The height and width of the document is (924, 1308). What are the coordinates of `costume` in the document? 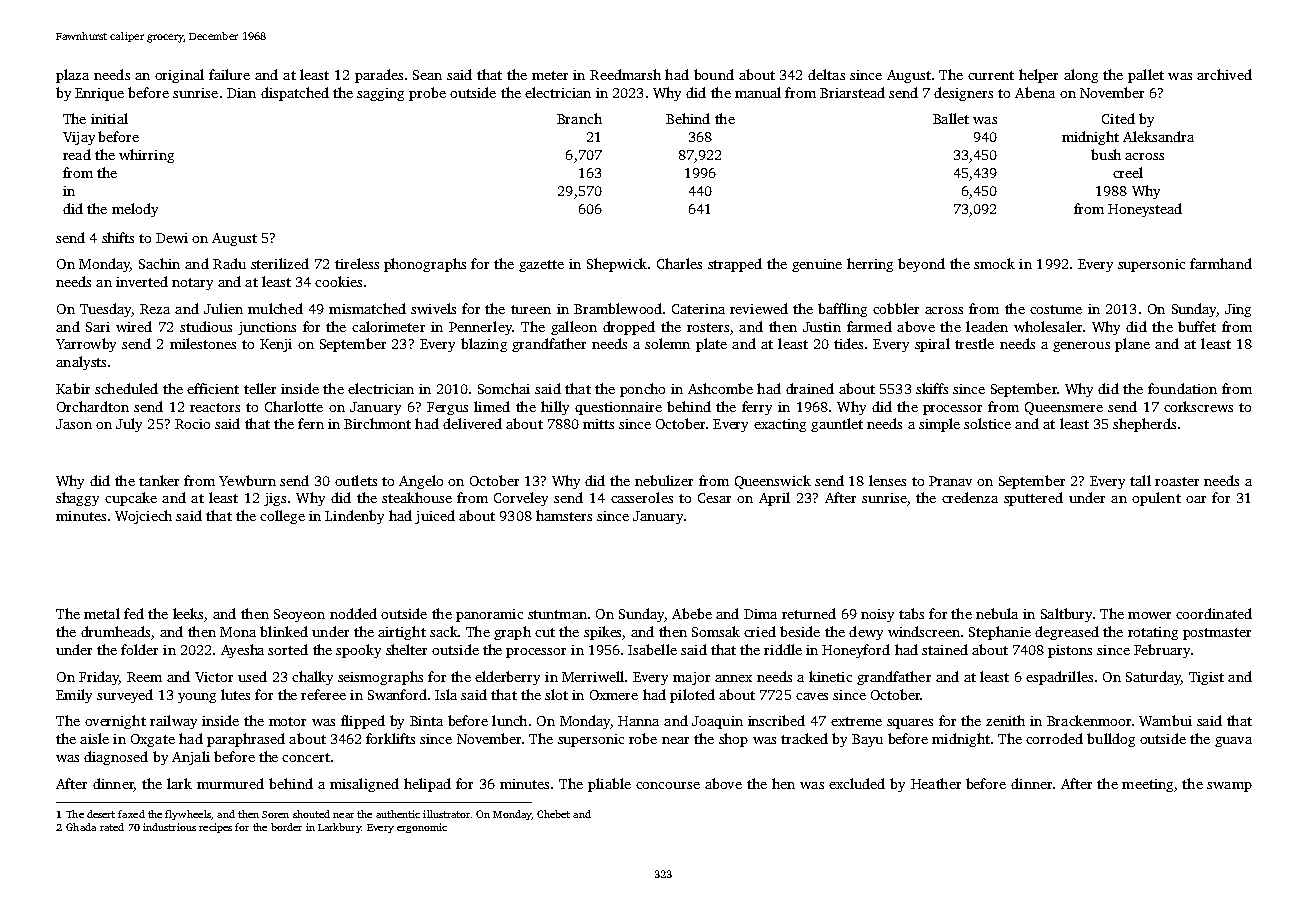 It's located at (1056, 309).
